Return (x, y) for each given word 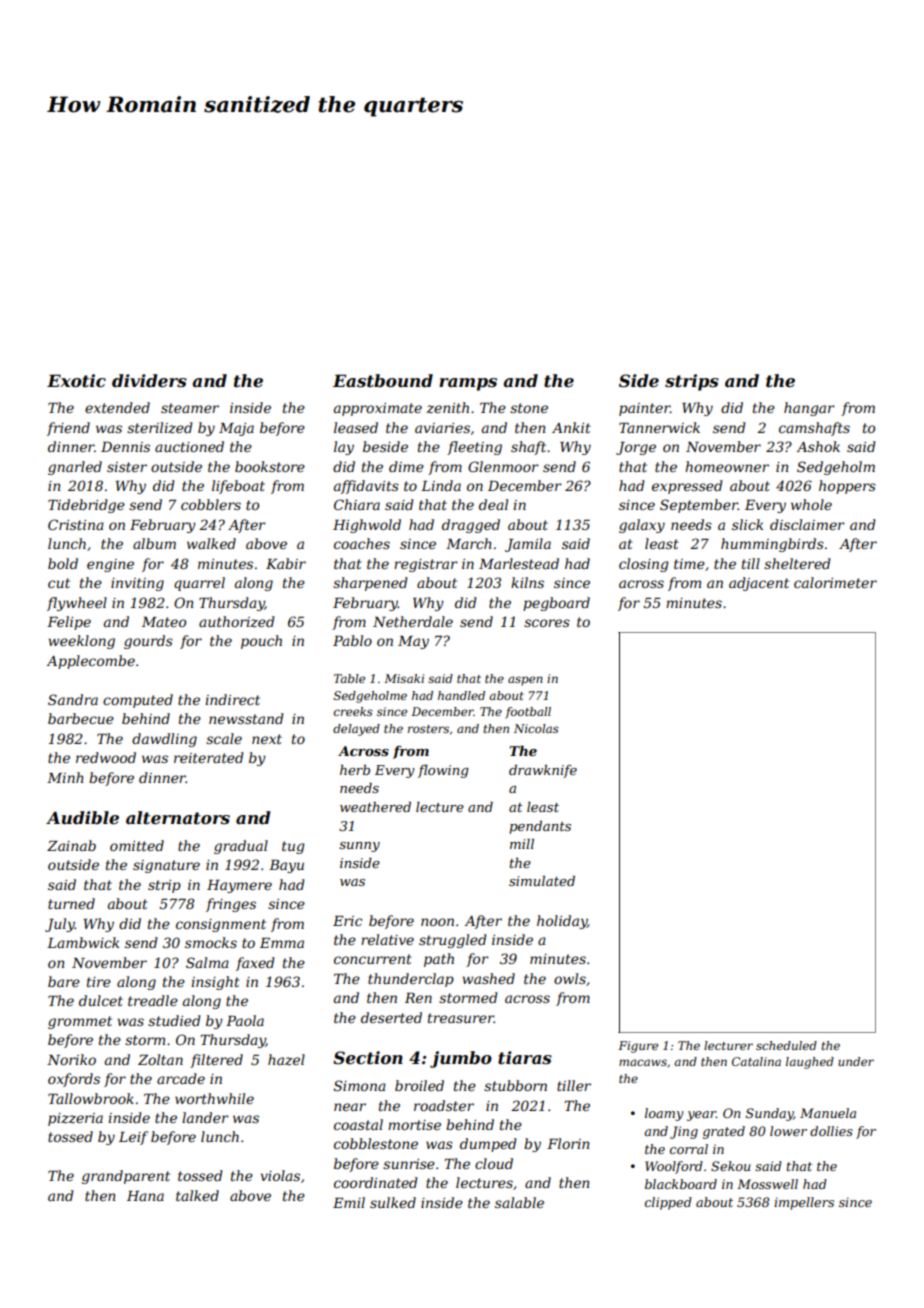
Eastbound (383, 380)
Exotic (76, 380)
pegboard (556, 604)
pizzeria (75, 1119)
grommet (80, 1022)
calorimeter (835, 582)
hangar (809, 409)
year (701, 1116)
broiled (419, 1085)
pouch (261, 642)
